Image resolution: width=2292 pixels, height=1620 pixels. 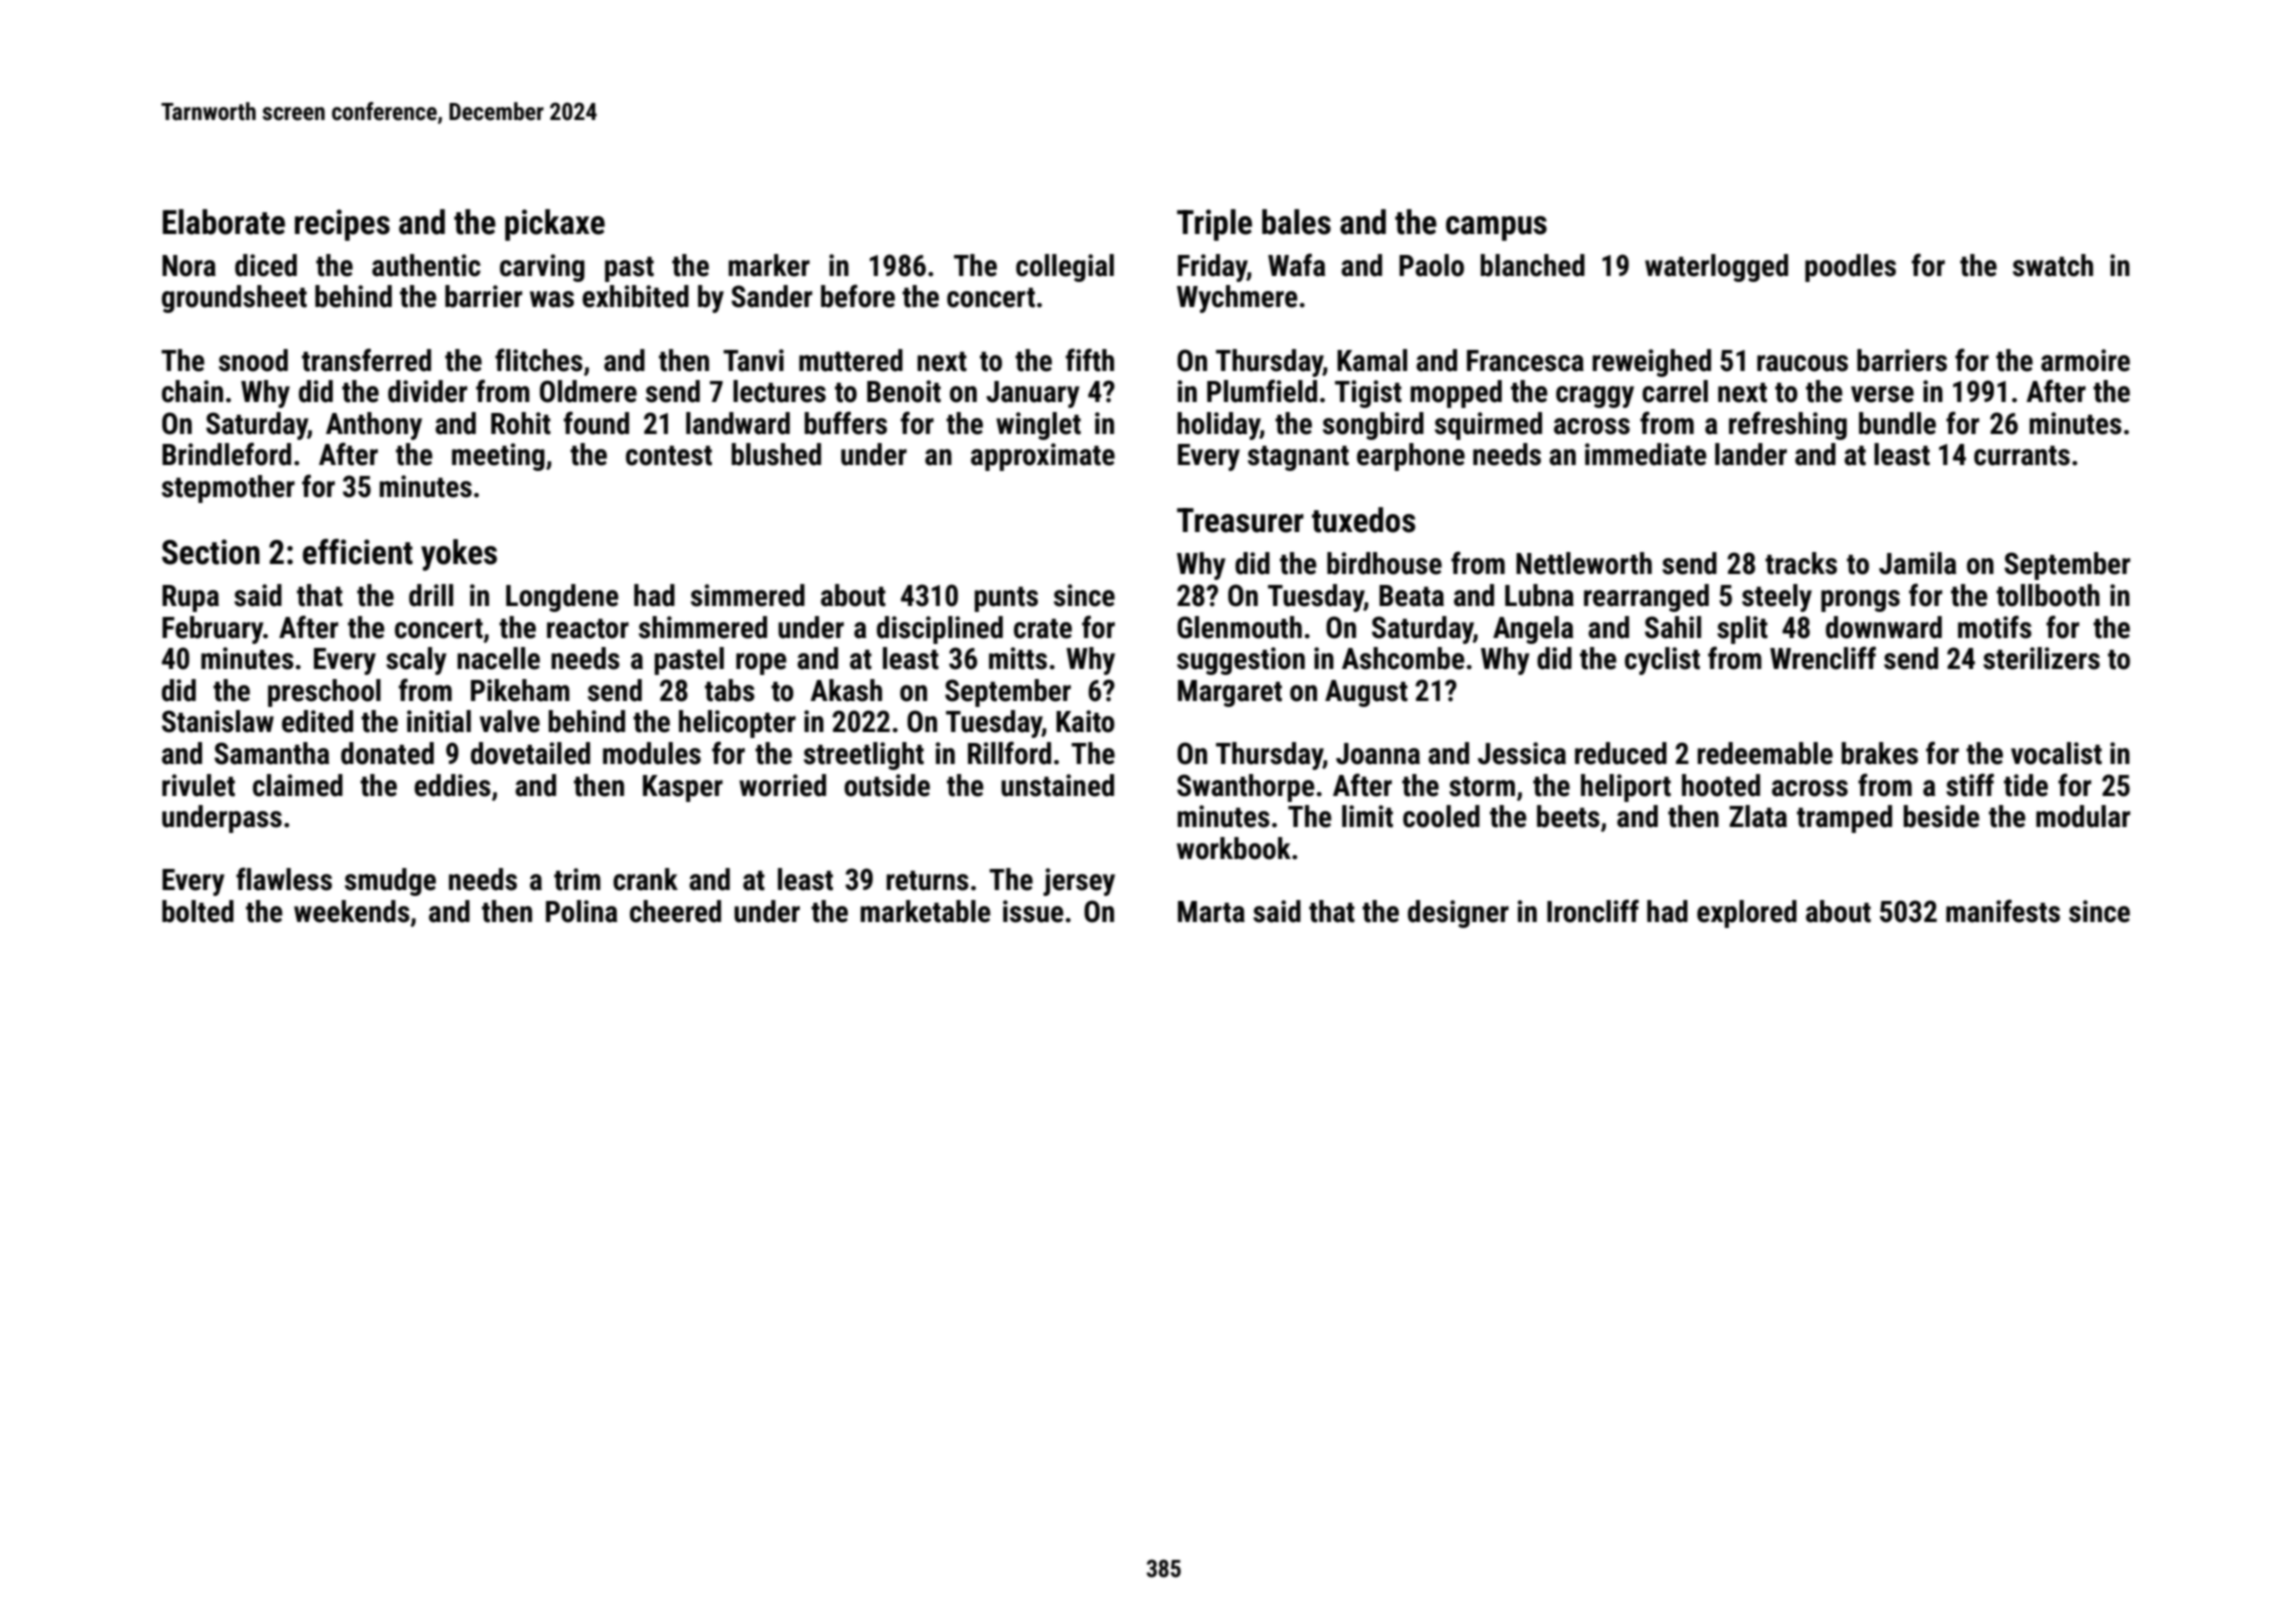 I want to click on smudge, so click(x=390, y=882).
